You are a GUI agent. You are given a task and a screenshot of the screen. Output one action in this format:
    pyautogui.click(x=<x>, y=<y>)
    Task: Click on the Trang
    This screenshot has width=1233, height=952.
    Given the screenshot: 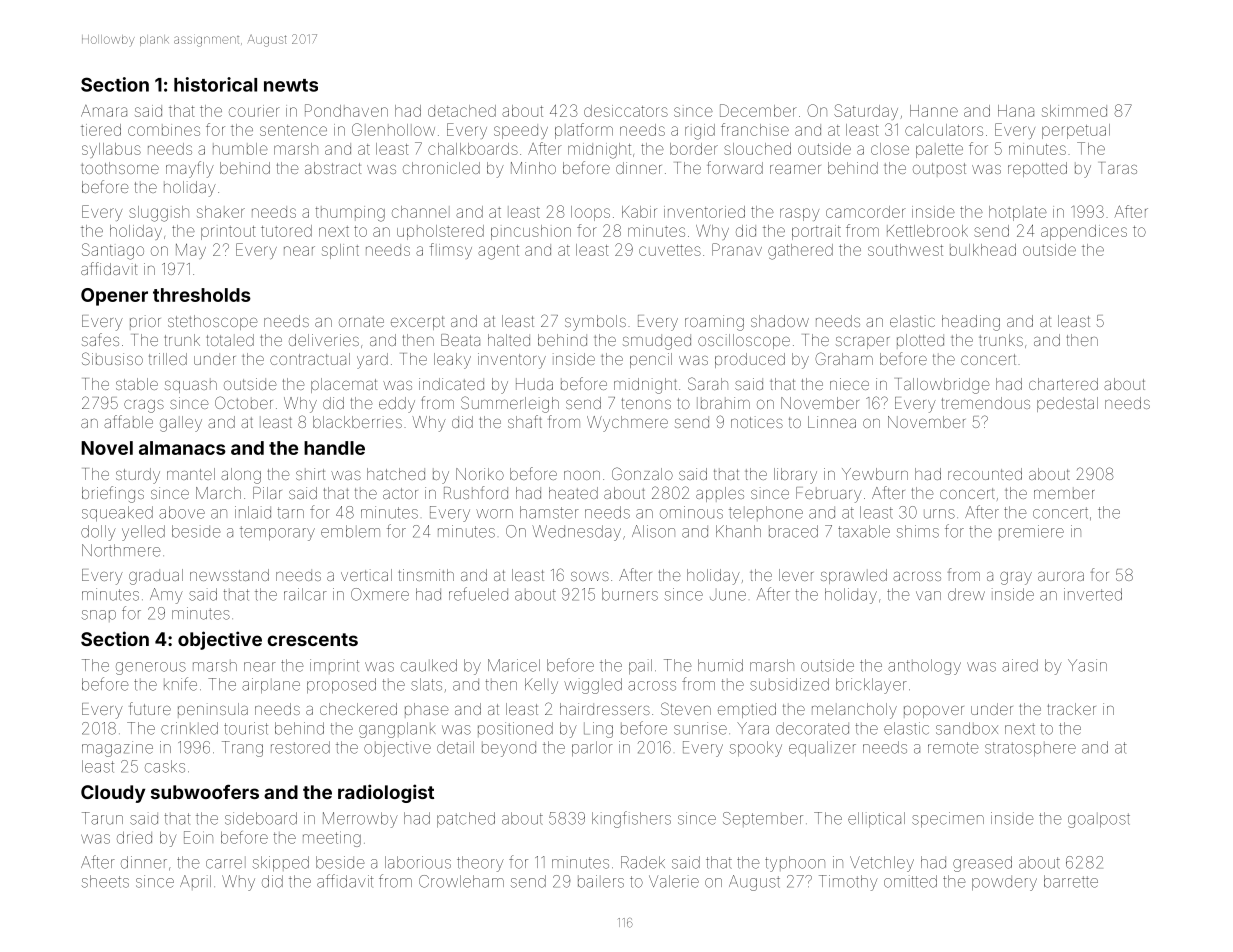 What is the action you would take?
    pyautogui.click(x=242, y=749)
